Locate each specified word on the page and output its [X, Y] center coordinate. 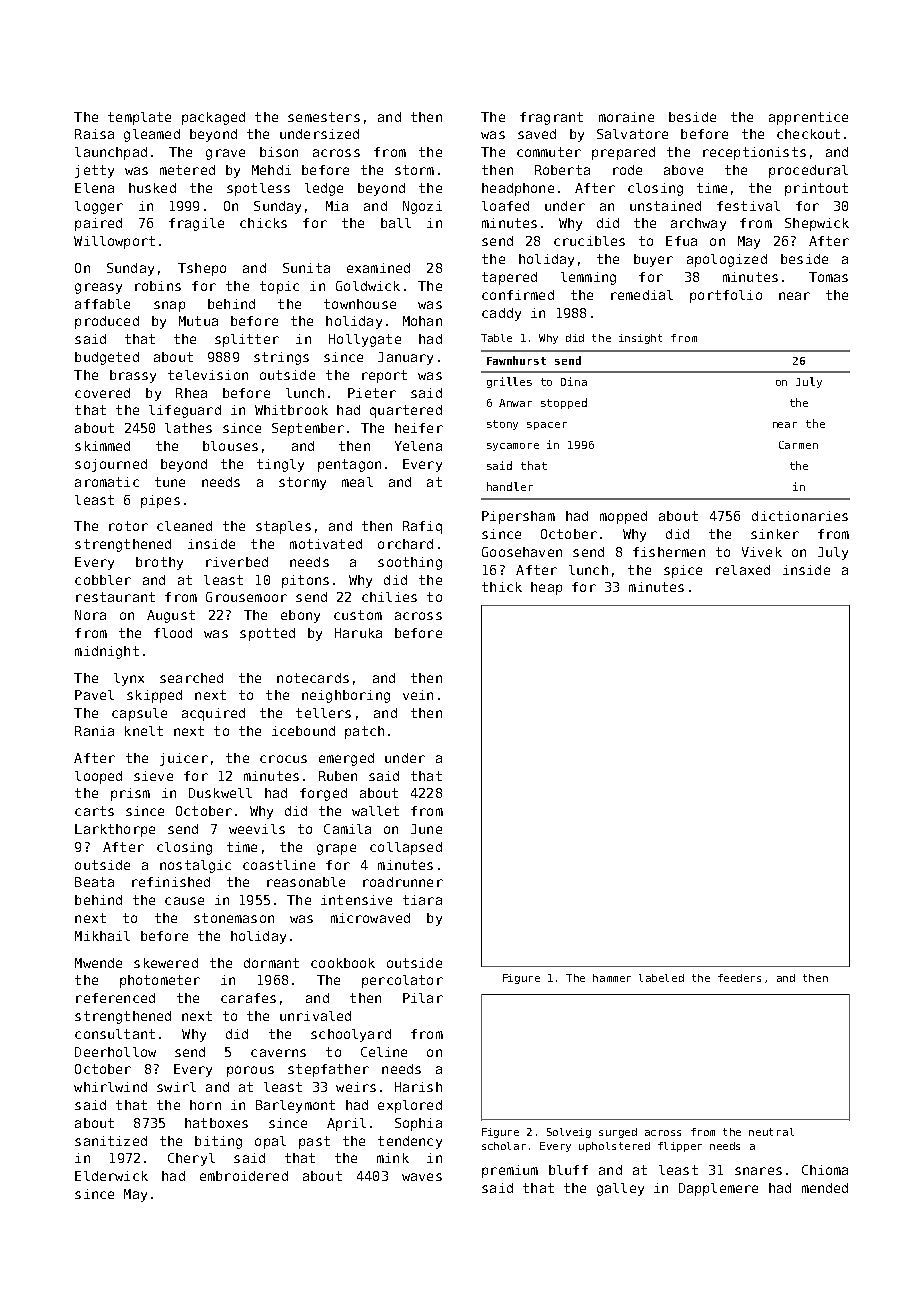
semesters [324, 117]
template [139, 118]
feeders [739, 978]
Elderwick [111, 1176]
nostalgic [195, 866]
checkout [808, 134]
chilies [389, 597]
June [426, 829]
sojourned [111, 465]
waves [422, 1177]
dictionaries [800, 516]
